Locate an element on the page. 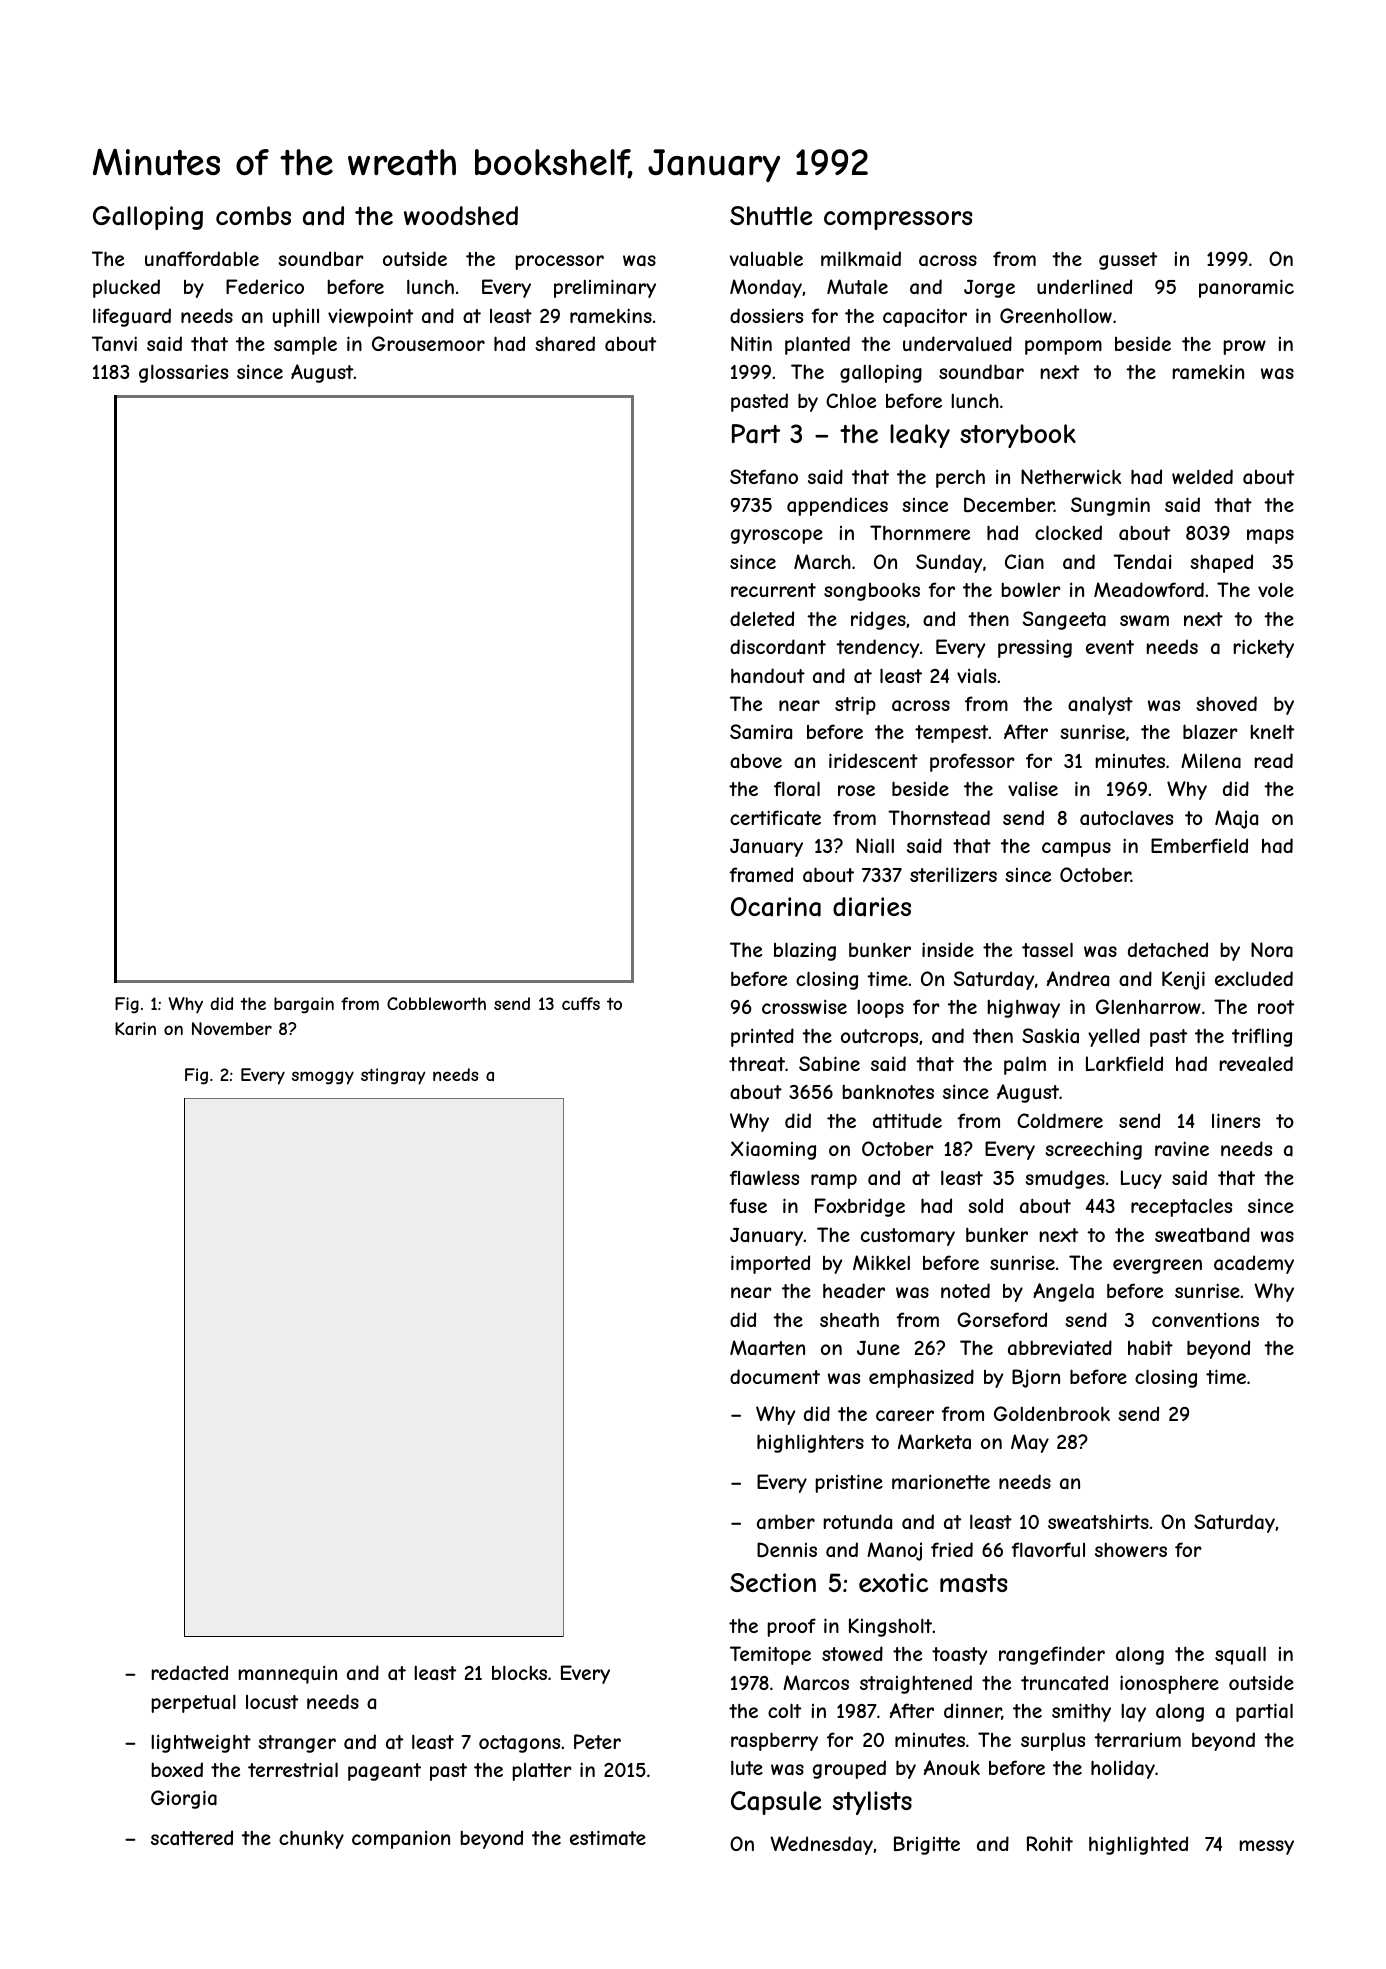 This page has height=1969, width=1386. compressors is located at coordinates (898, 220).
